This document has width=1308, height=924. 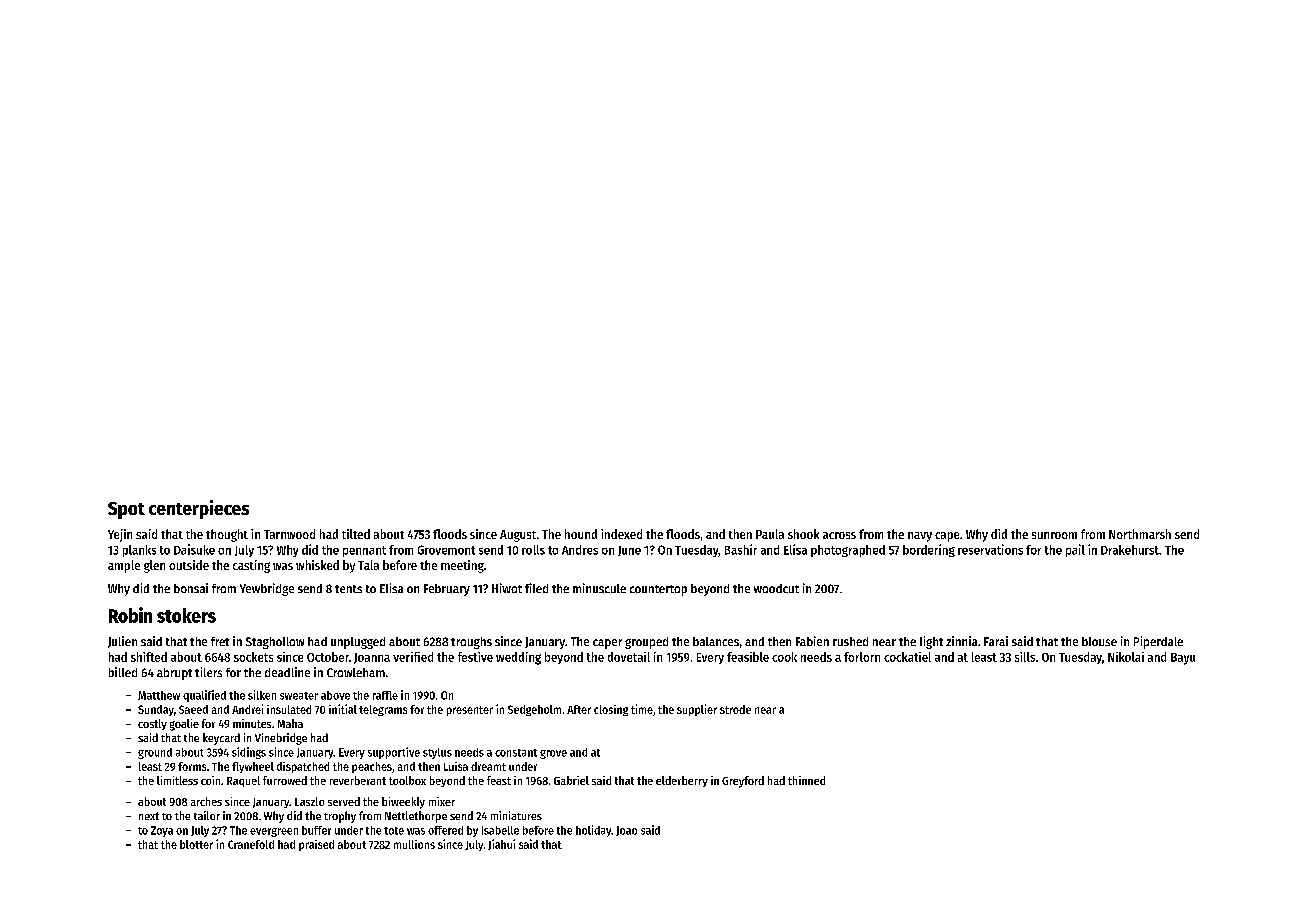 I want to click on next, so click(x=149, y=816).
